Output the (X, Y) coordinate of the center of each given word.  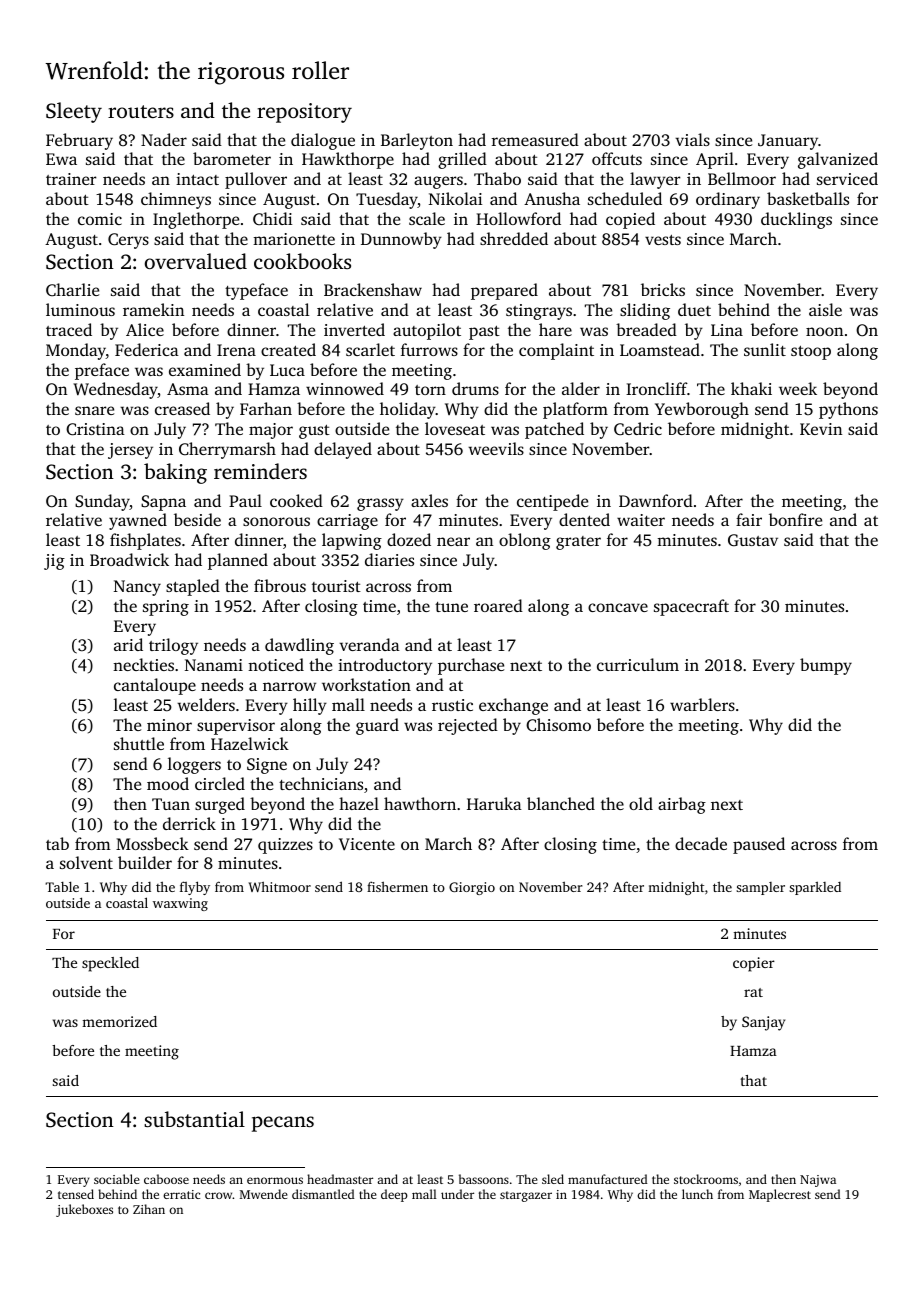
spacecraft (691, 607)
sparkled (815, 888)
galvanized (838, 160)
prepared (504, 291)
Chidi (272, 218)
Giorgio (472, 888)
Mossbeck (152, 843)
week (798, 388)
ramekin (153, 309)
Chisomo (558, 725)
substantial (194, 1119)
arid (128, 644)
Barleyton (417, 141)
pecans (283, 1124)
